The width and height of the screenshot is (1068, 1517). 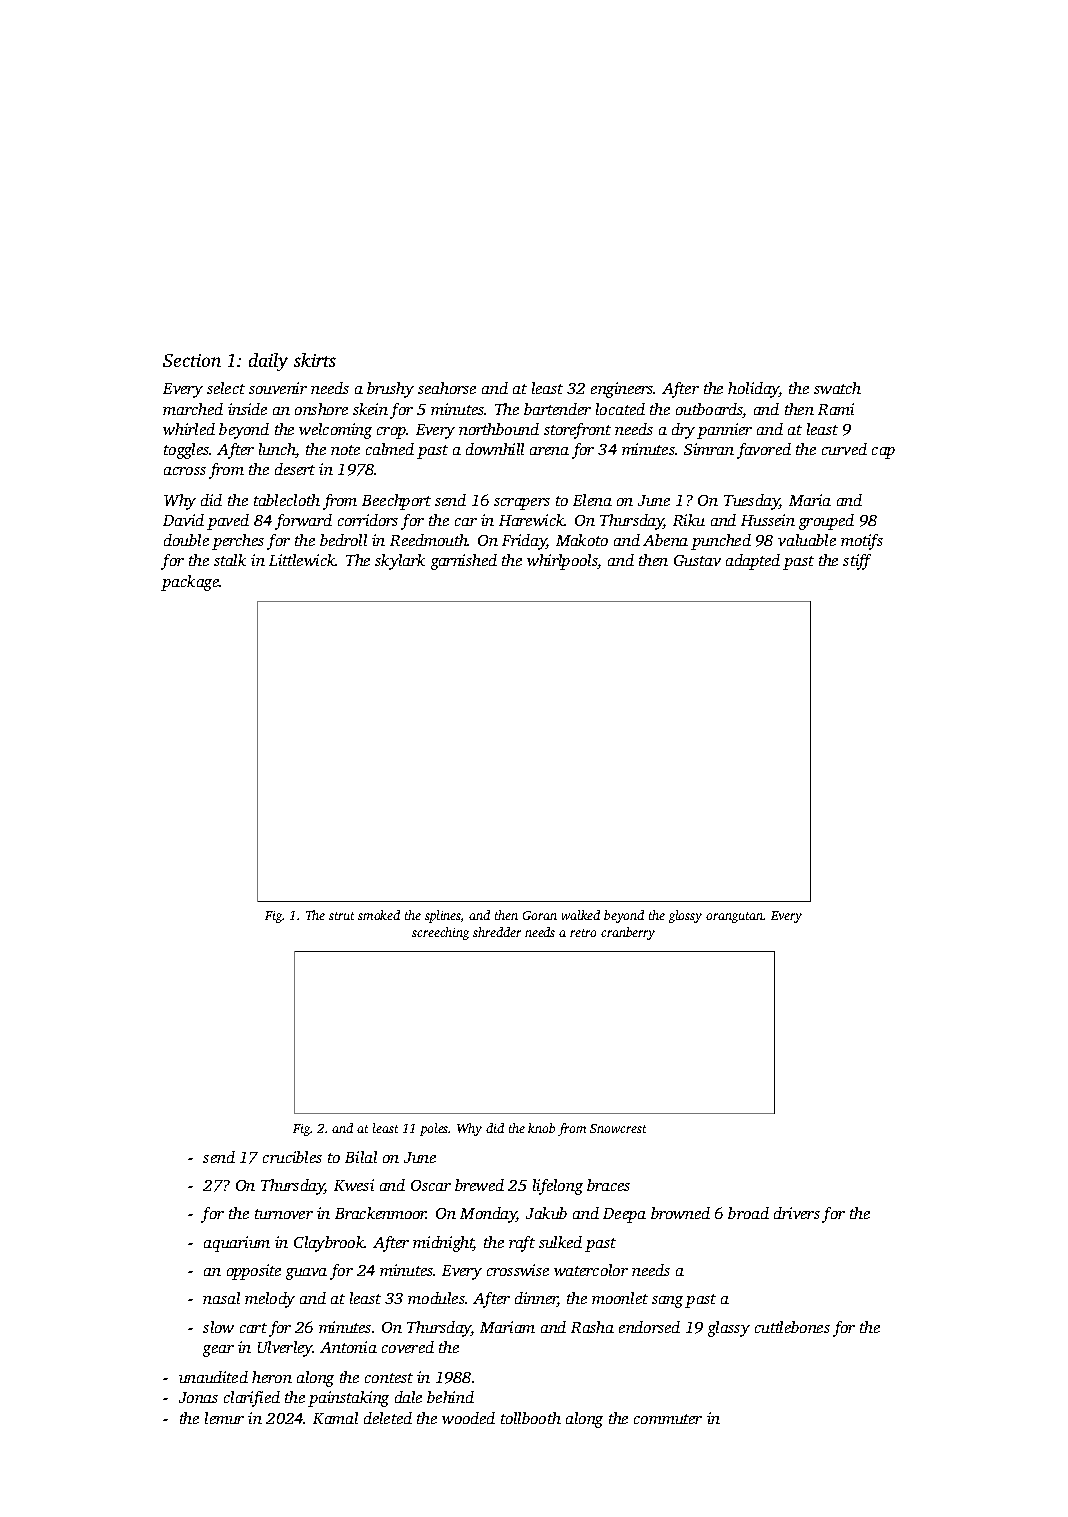 What do you see at coordinates (668, 1419) in the screenshot?
I see `commuter` at bounding box center [668, 1419].
